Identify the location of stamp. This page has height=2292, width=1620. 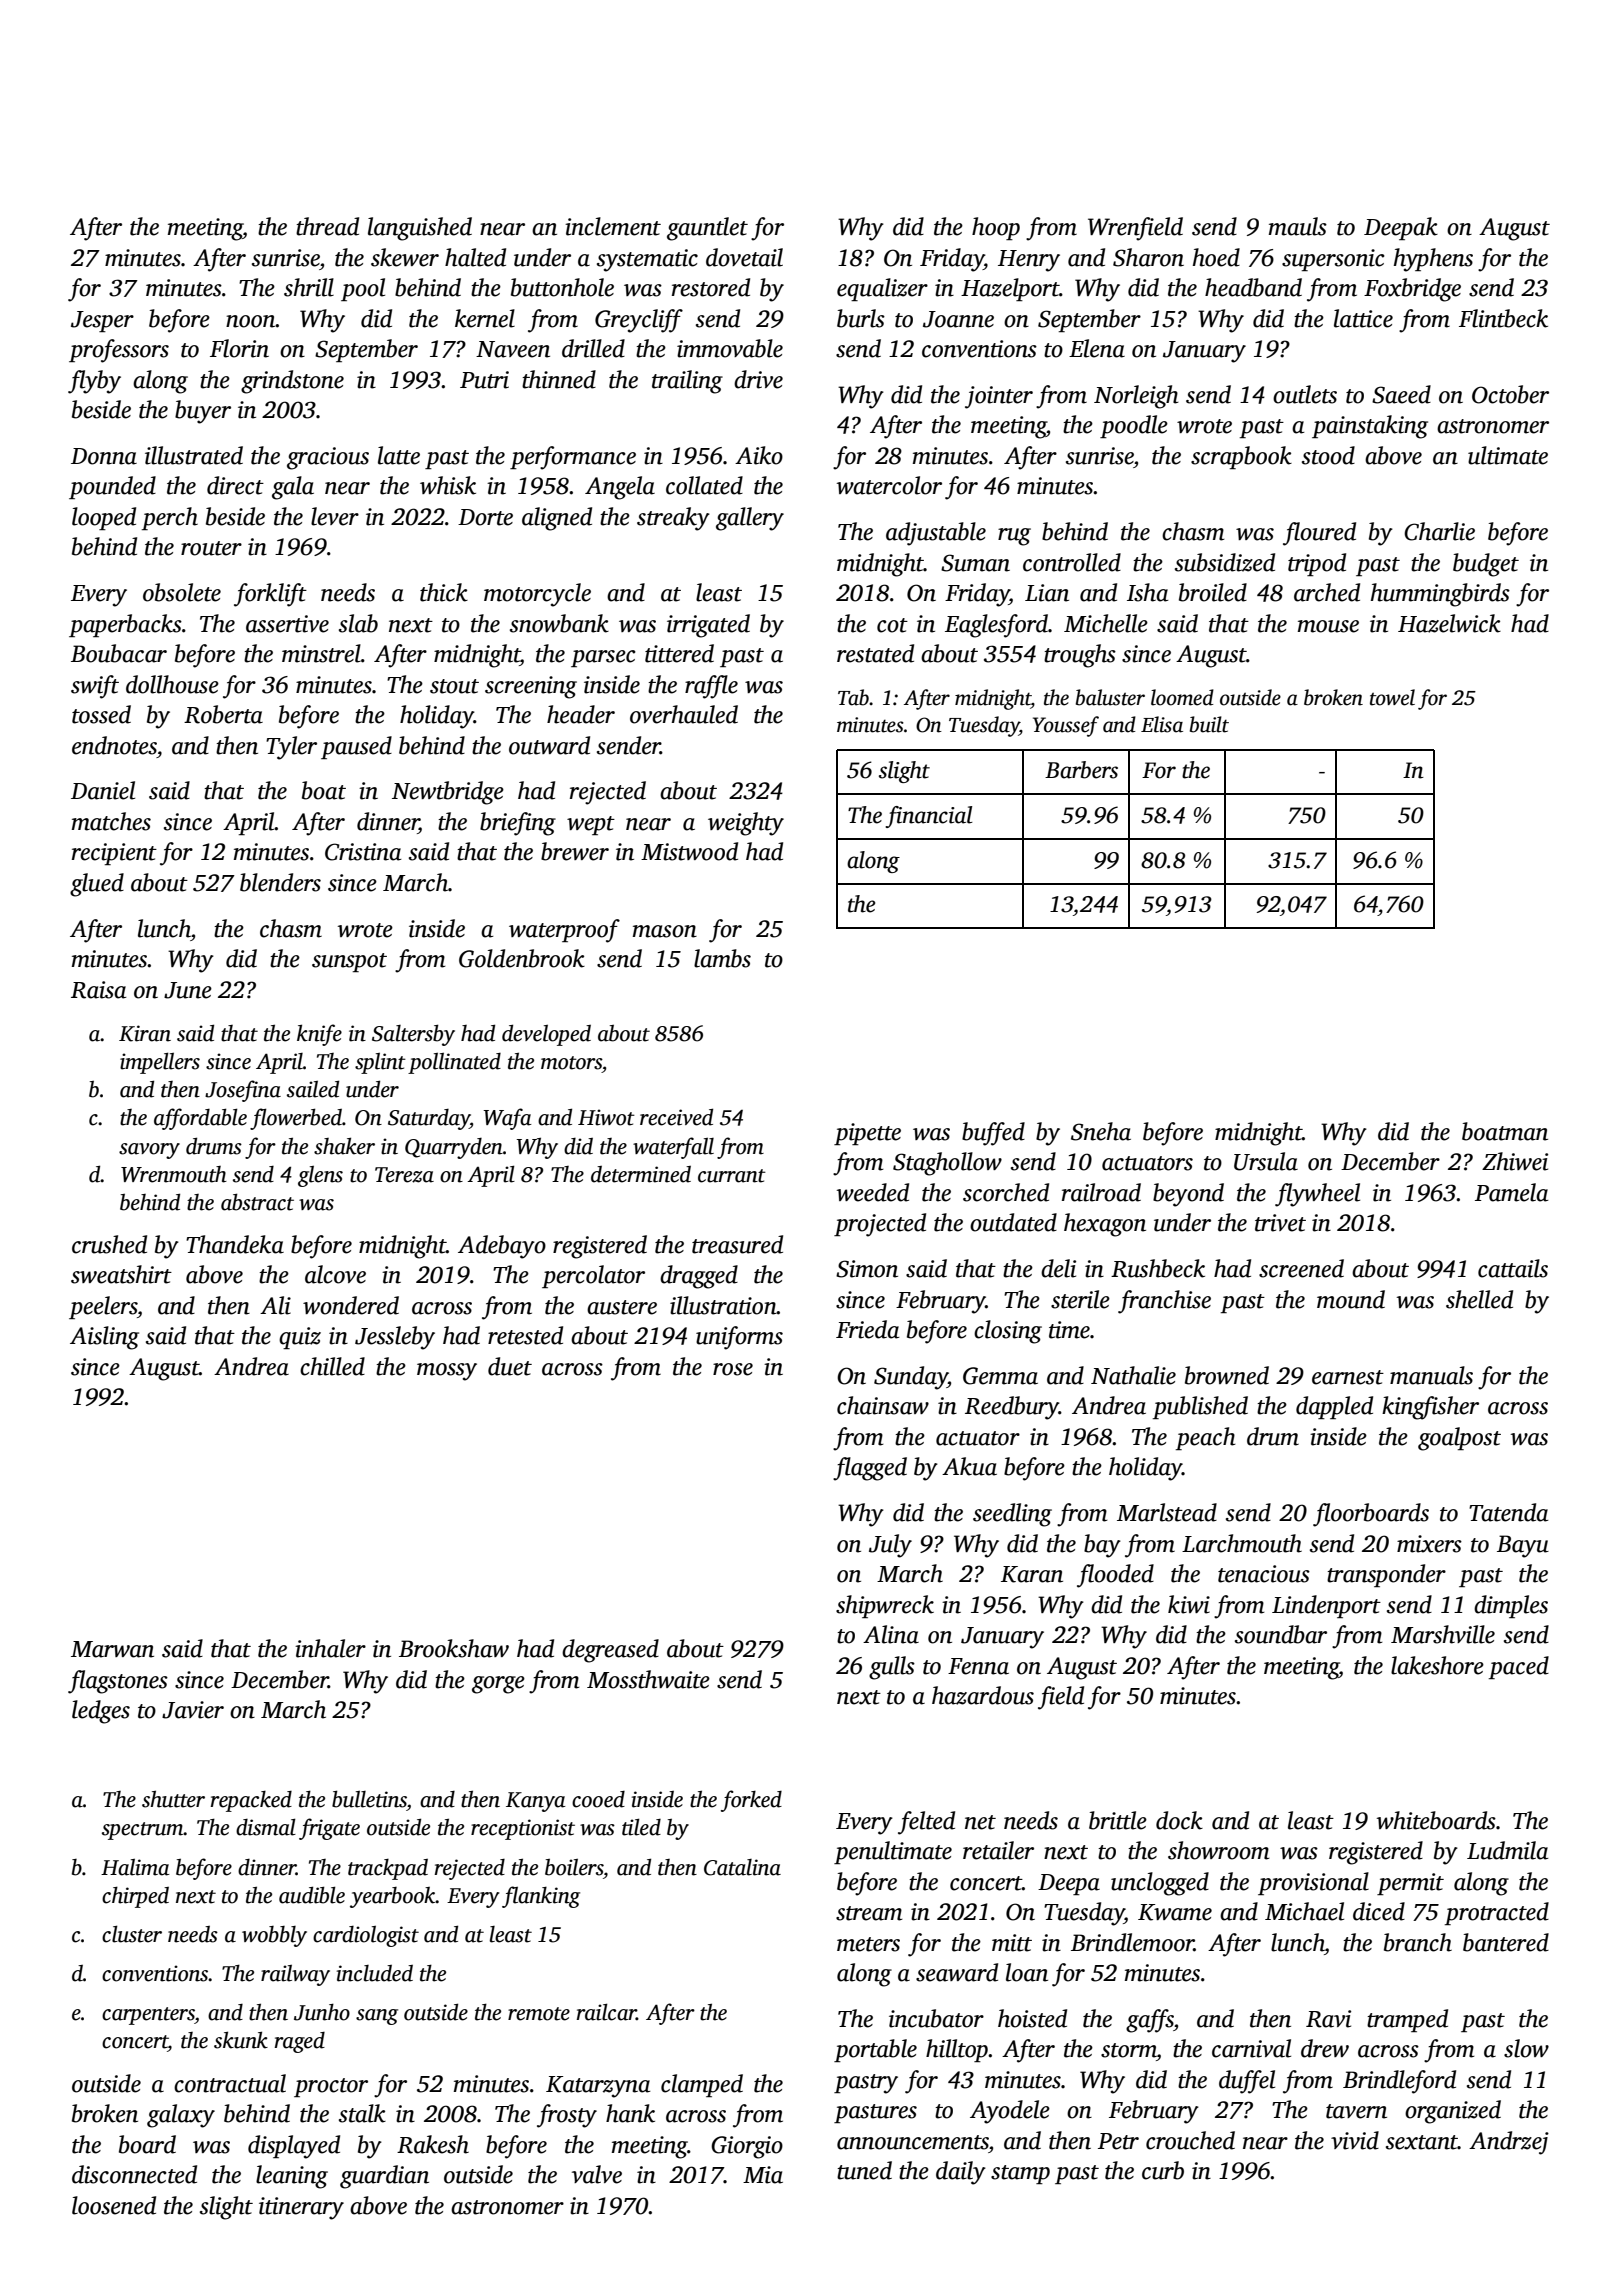
(1020, 2174).
